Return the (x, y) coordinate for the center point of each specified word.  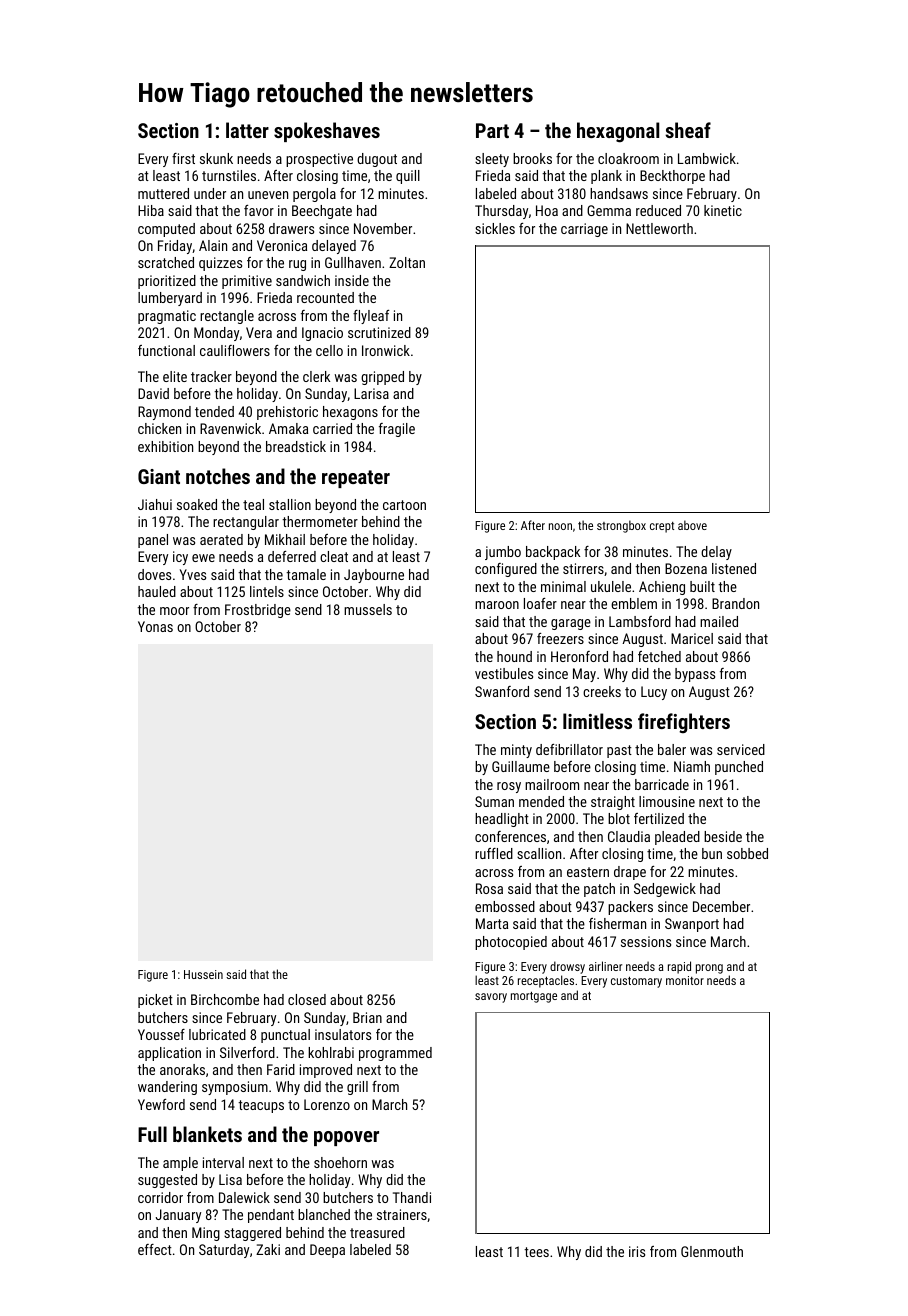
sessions (646, 941)
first (183, 158)
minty (516, 751)
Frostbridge (258, 611)
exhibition (165, 446)
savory (491, 998)
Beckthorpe (672, 177)
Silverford (247, 1052)
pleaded (677, 838)
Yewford (161, 1104)
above (692, 525)
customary (636, 982)
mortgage (534, 997)
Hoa (547, 210)
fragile (397, 430)
